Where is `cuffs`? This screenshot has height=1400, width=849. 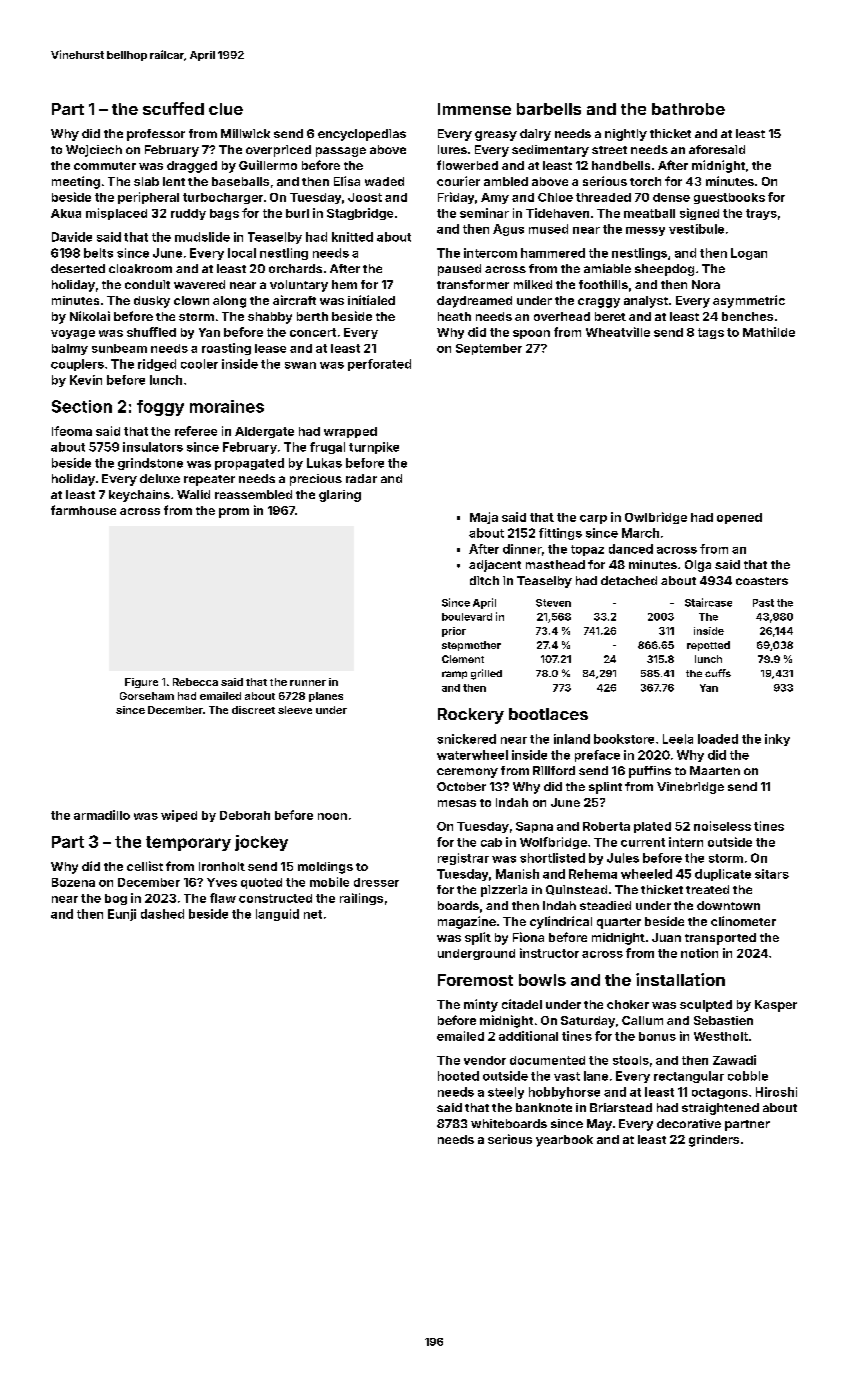
cuffs is located at coordinates (718, 673).
